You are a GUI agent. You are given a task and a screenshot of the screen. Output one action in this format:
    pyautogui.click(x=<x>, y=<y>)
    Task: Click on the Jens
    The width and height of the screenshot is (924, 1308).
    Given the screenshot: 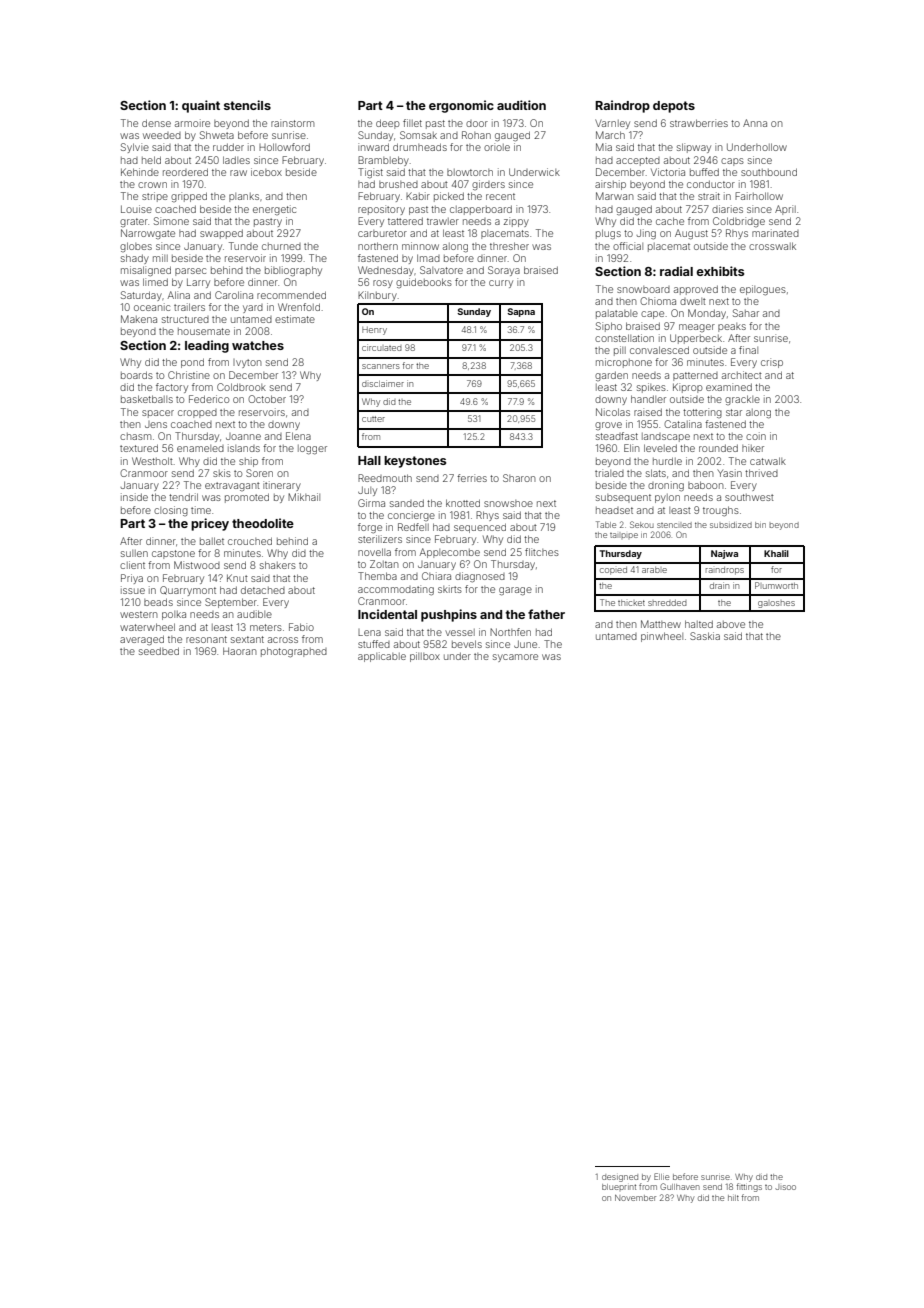 What is the action you would take?
    pyautogui.click(x=156, y=424)
